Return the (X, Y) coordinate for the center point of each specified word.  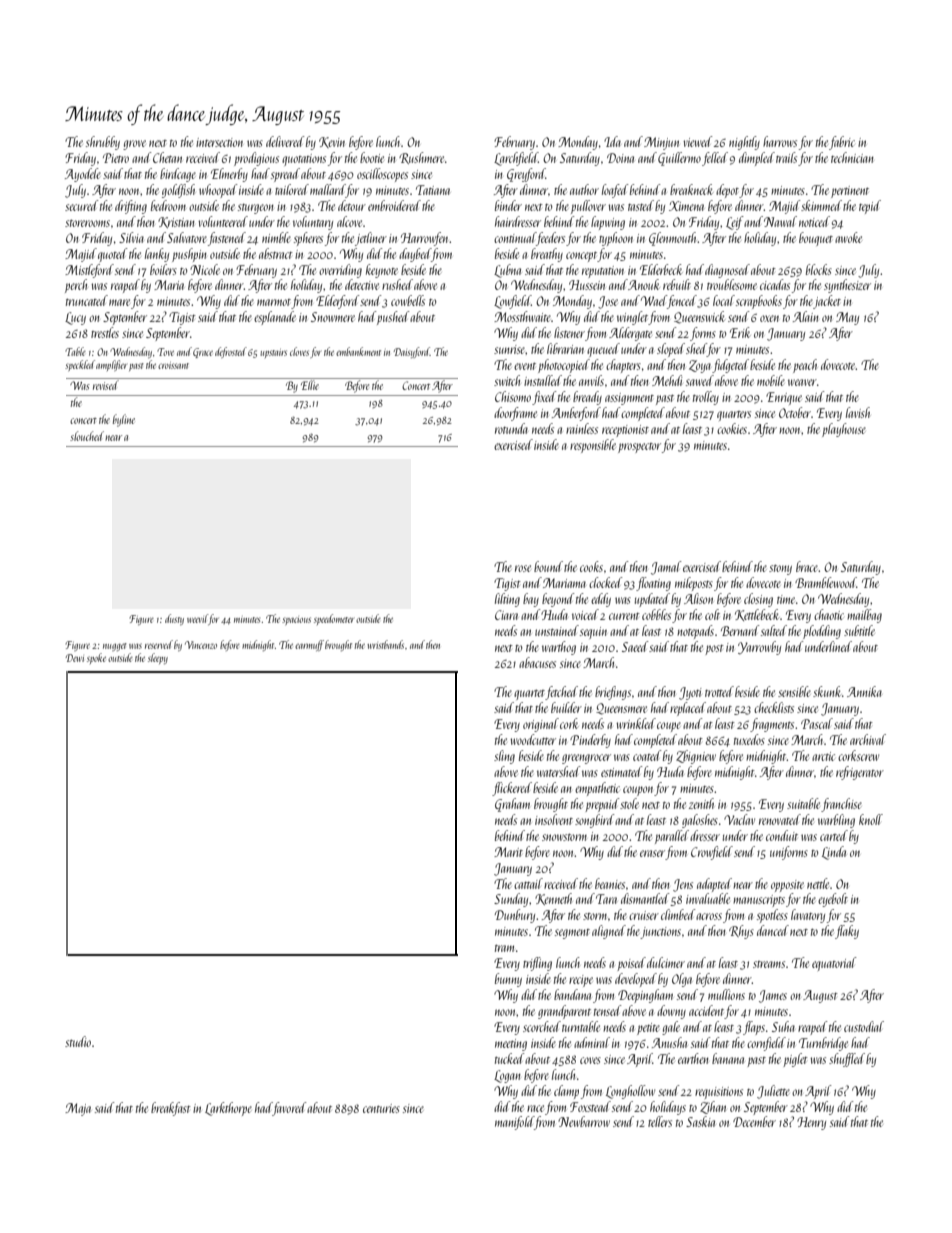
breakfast (171, 1109)
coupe (669, 727)
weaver (802, 382)
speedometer (334, 619)
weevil (197, 618)
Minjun (661, 143)
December (754, 1121)
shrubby (103, 143)
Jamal (666, 568)
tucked (510, 1058)
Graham (512, 805)
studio (78, 1041)
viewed (698, 141)
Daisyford (412, 352)
